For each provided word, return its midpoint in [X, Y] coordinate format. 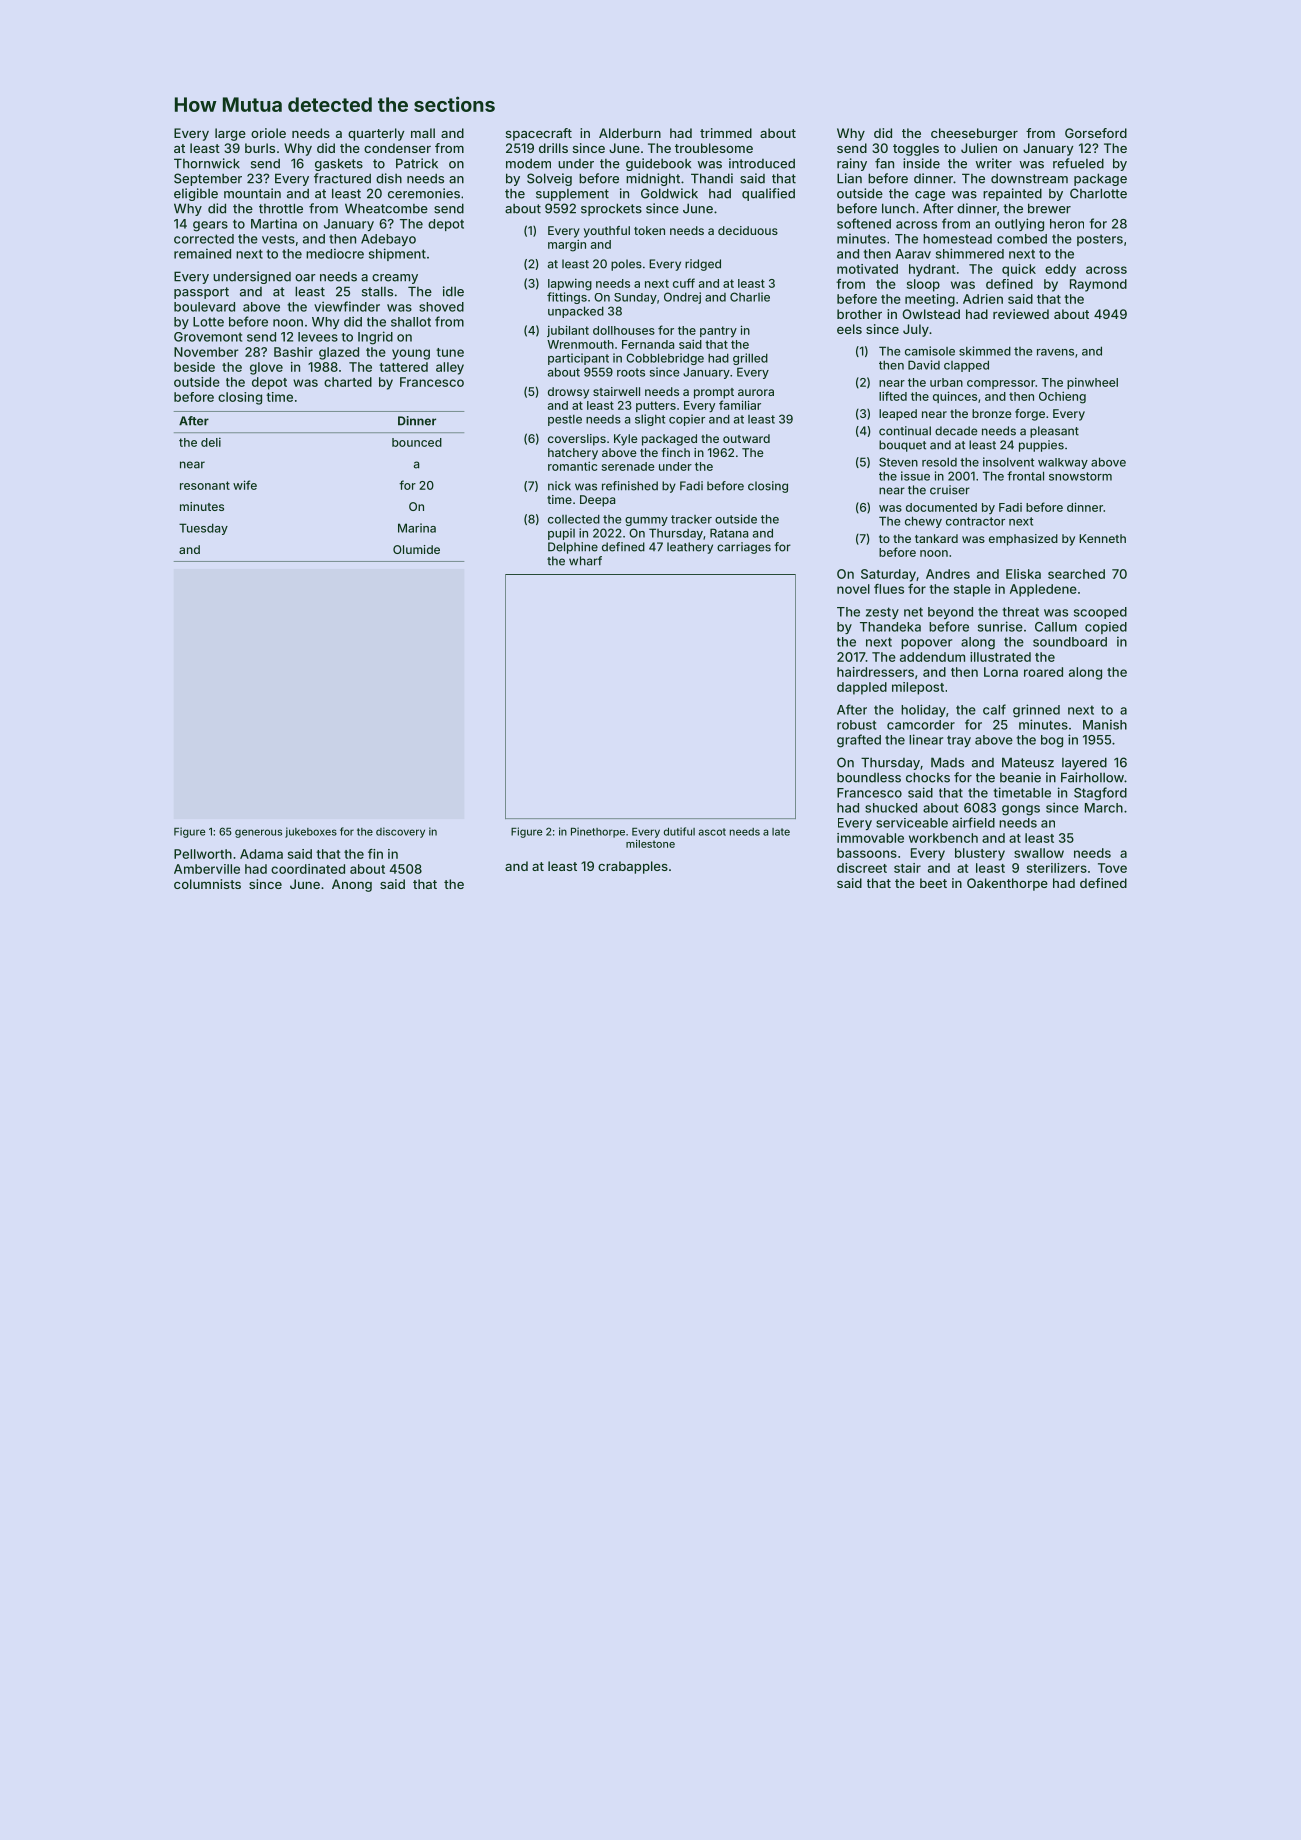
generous [258, 833]
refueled [1078, 163]
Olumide [416, 549]
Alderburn [630, 133]
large [230, 134]
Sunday [635, 298]
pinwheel [1092, 383]
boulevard [204, 307]
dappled [862, 688]
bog [1052, 741]
